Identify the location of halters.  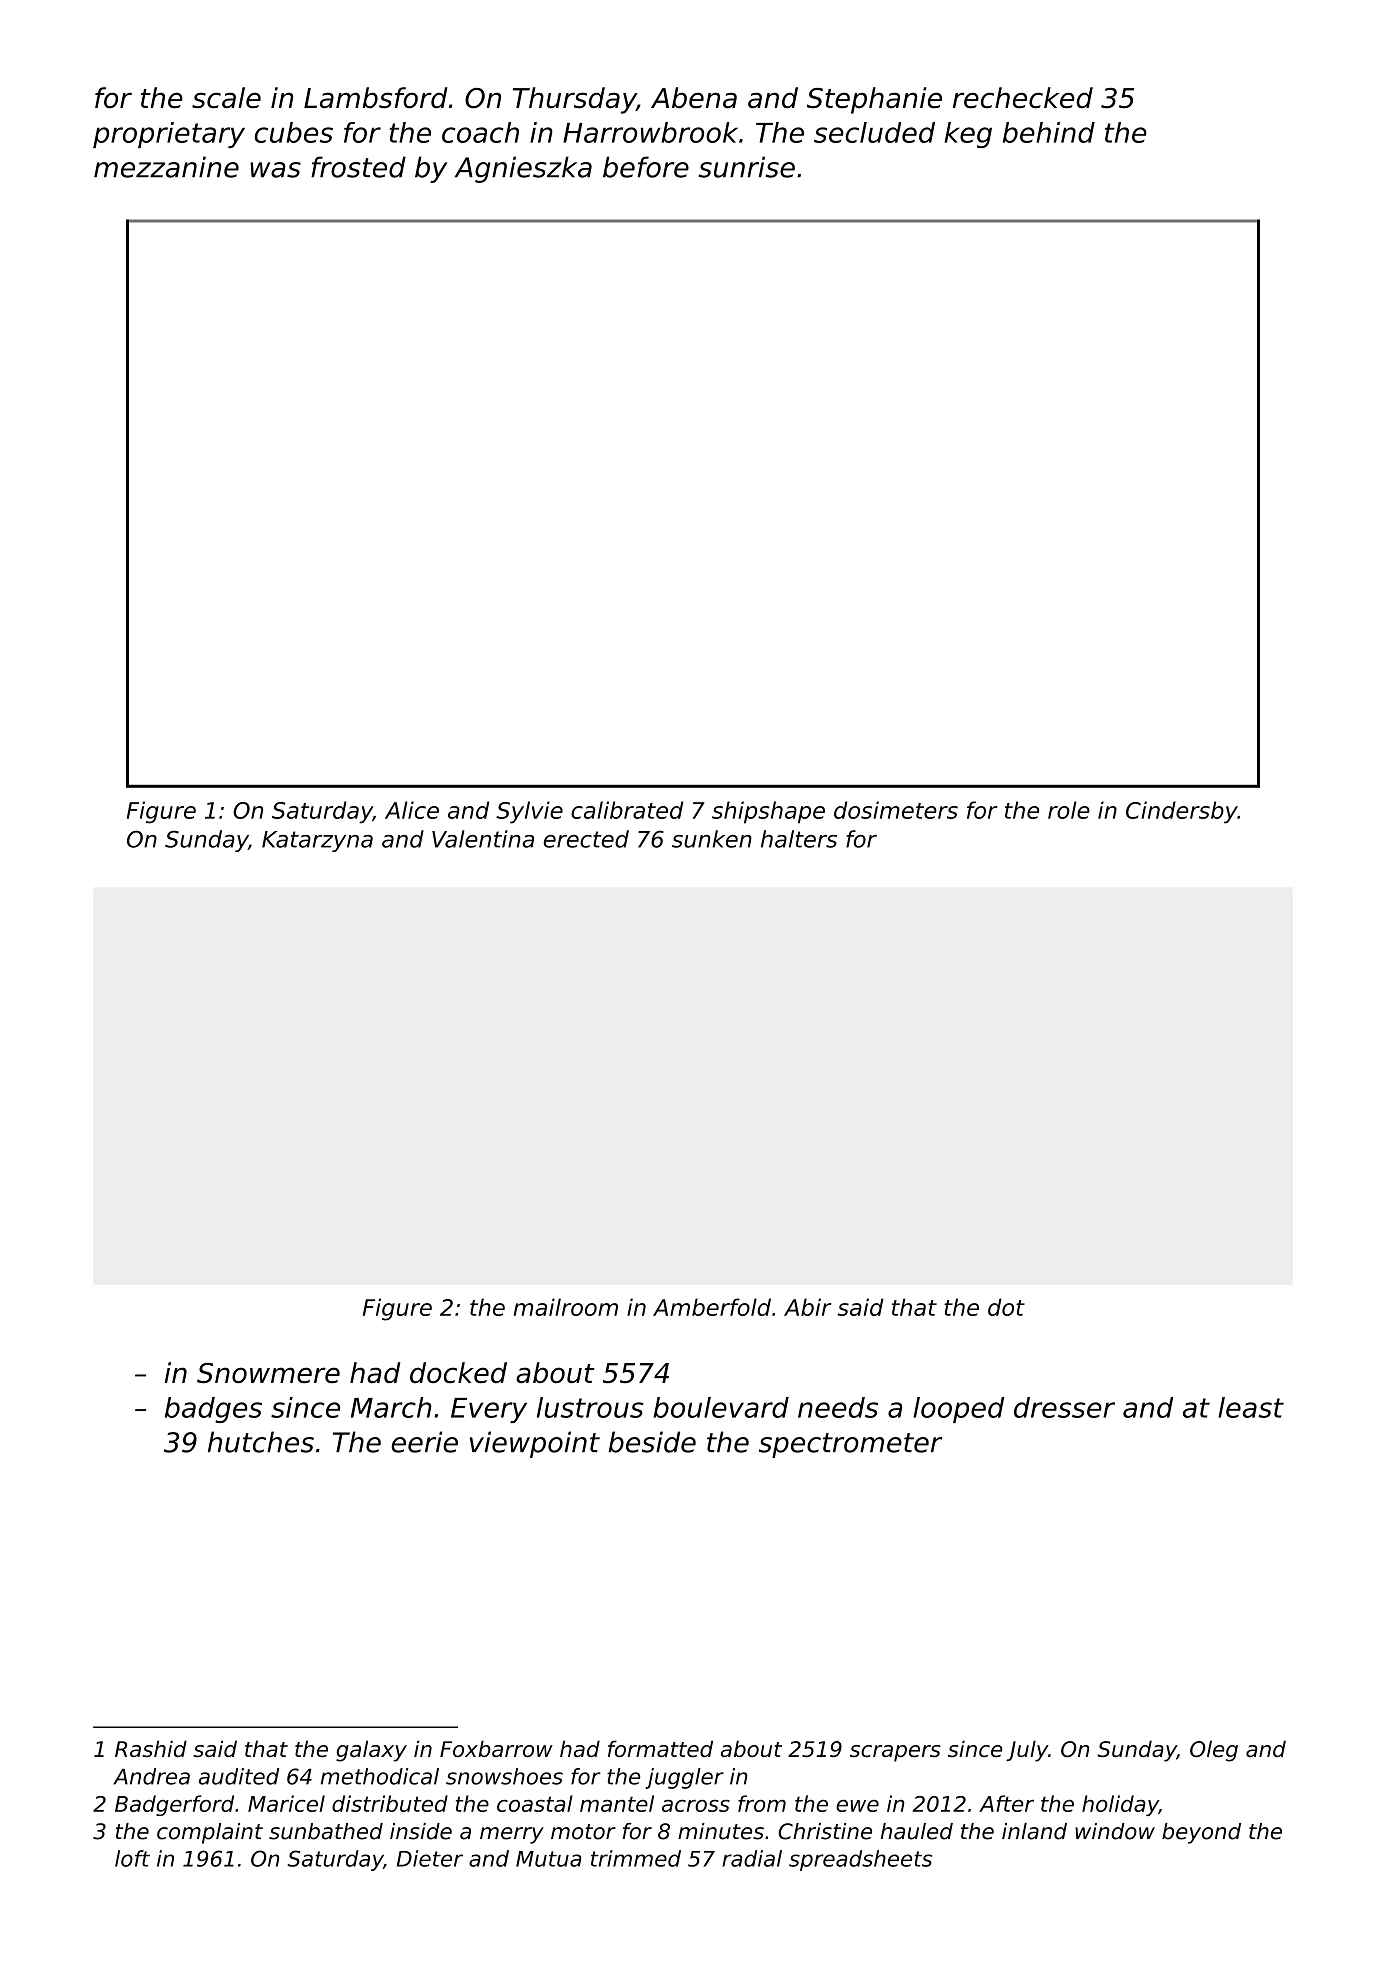
(799, 839).
